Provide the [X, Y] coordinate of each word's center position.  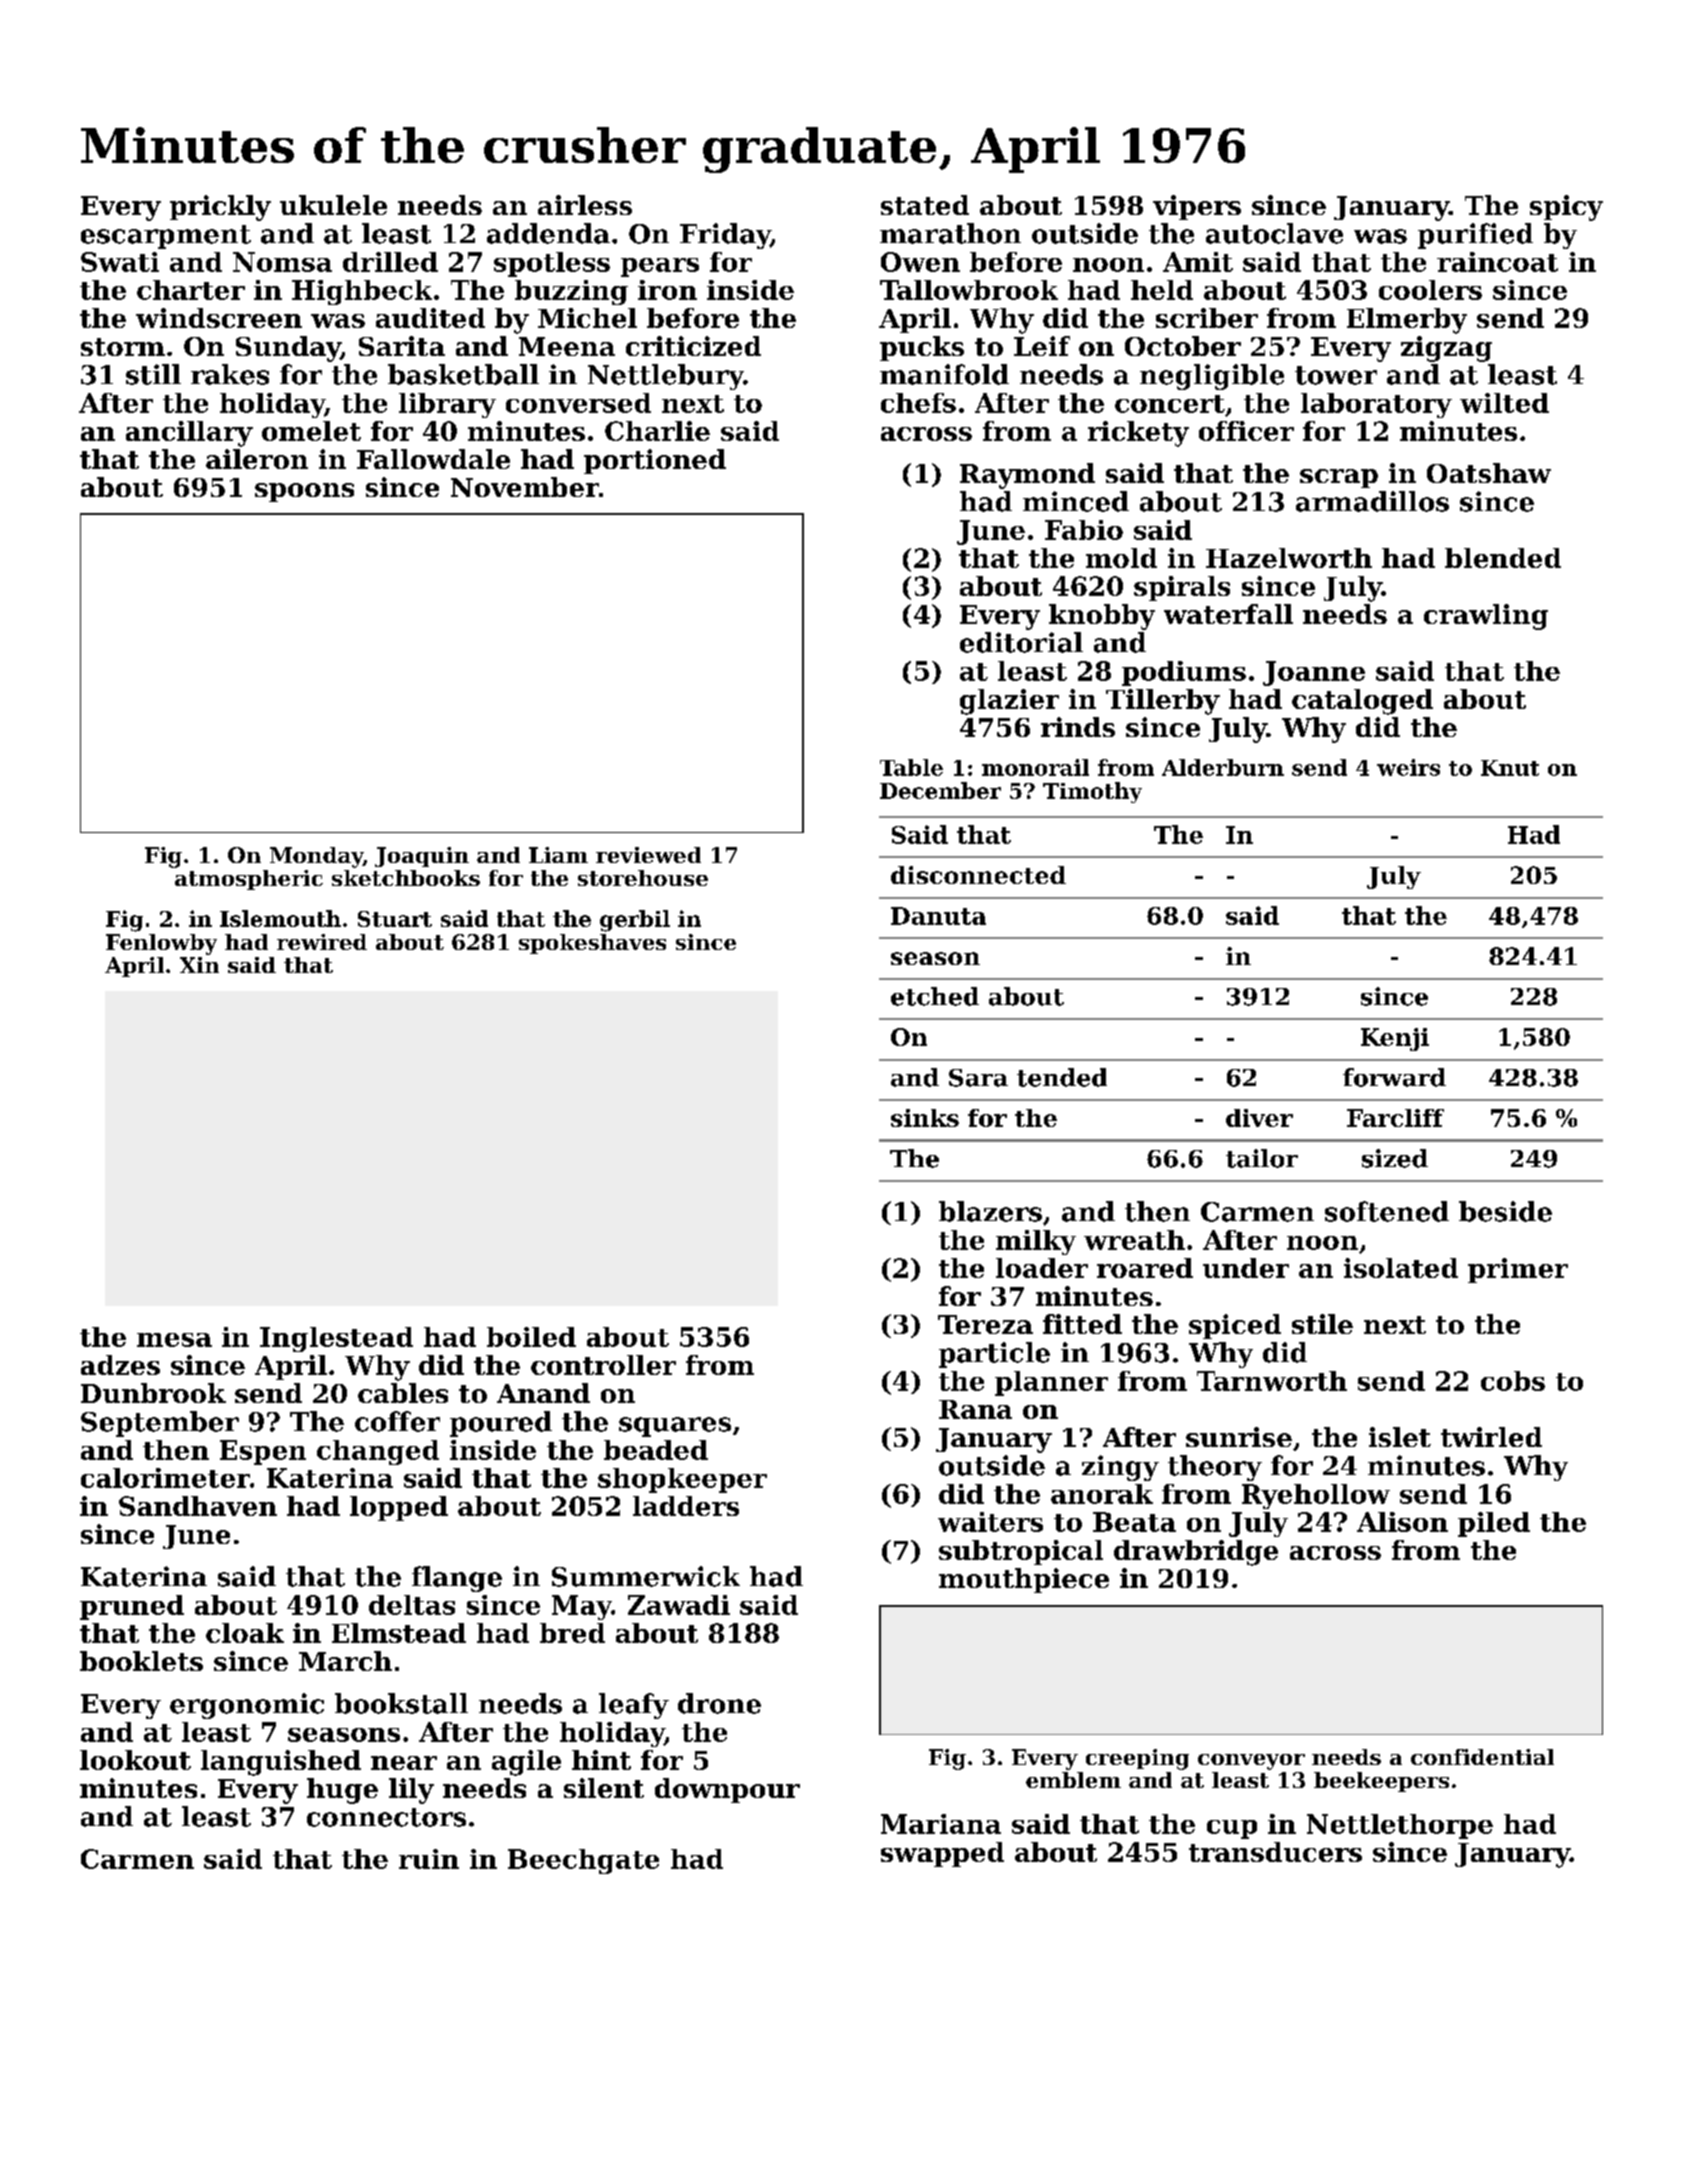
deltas [412, 1605]
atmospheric [249, 880]
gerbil [635, 921]
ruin [429, 1859]
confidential [1482, 1757]
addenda [548, 233]
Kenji [1395, 1039]
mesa [174, 1340]
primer [1518, 1270]
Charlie [657, 431]
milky [1036, 1242]
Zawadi [679, 1605]
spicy [1566, 208]
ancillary [189, 434]
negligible [1212, 377]
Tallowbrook [969, 290]
